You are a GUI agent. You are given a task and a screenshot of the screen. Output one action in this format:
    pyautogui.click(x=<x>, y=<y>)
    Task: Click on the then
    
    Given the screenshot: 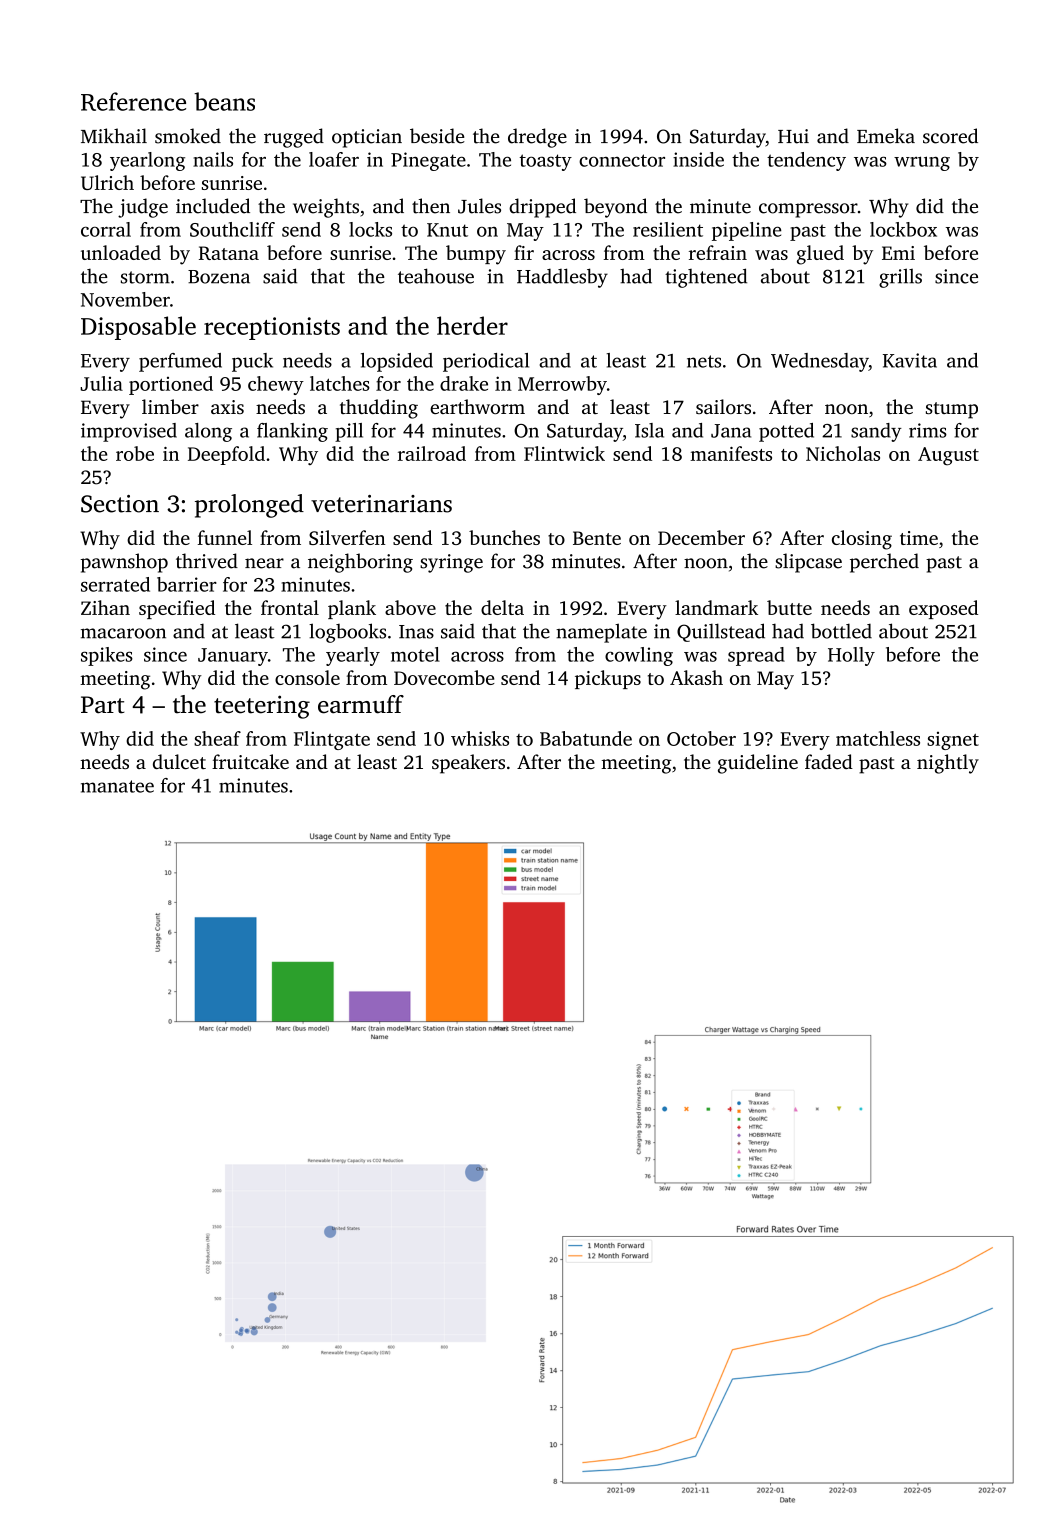 What is the action you would take?
    pyautogui.click(x=431, y=206)
